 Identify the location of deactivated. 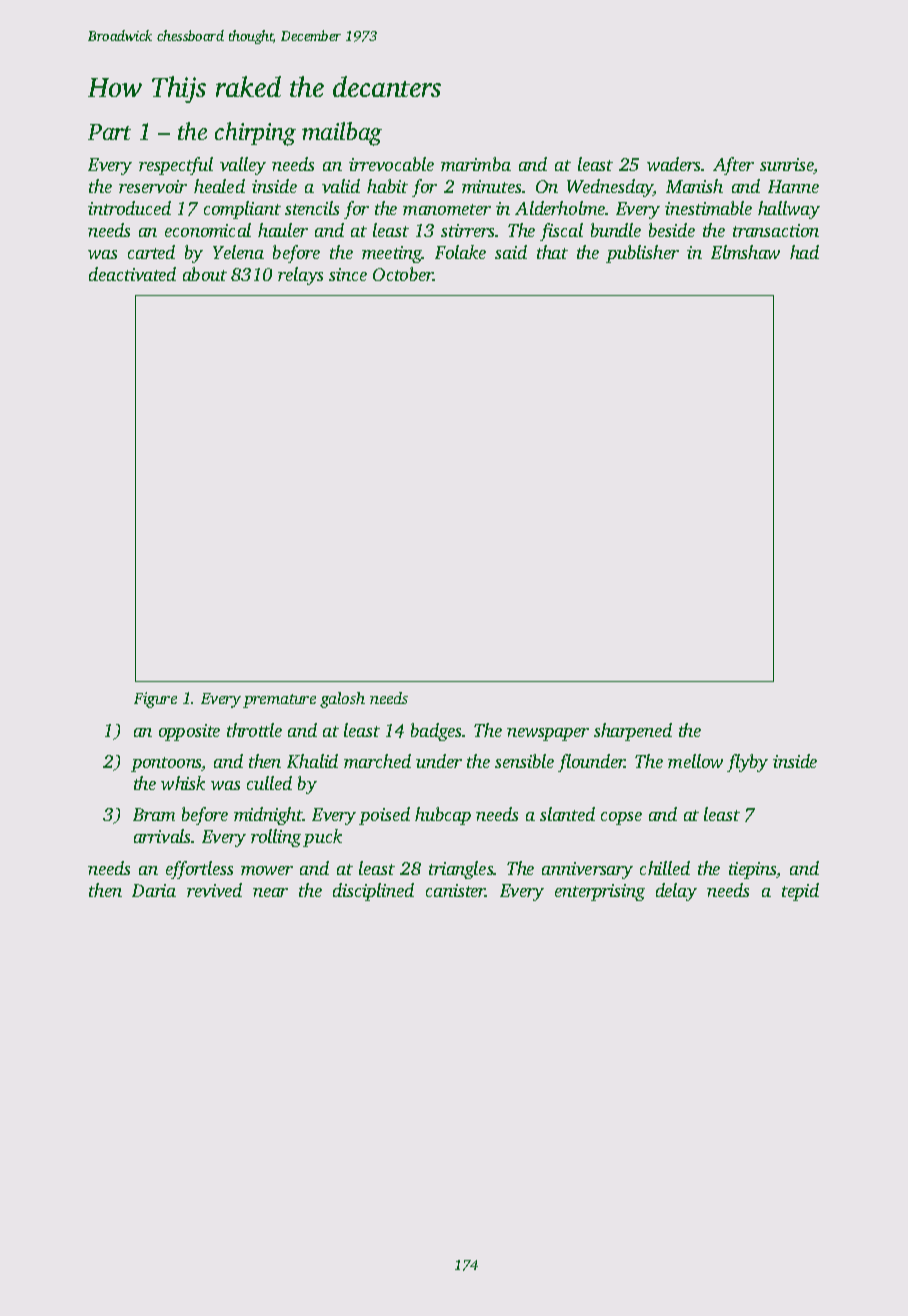
(132, 274).
